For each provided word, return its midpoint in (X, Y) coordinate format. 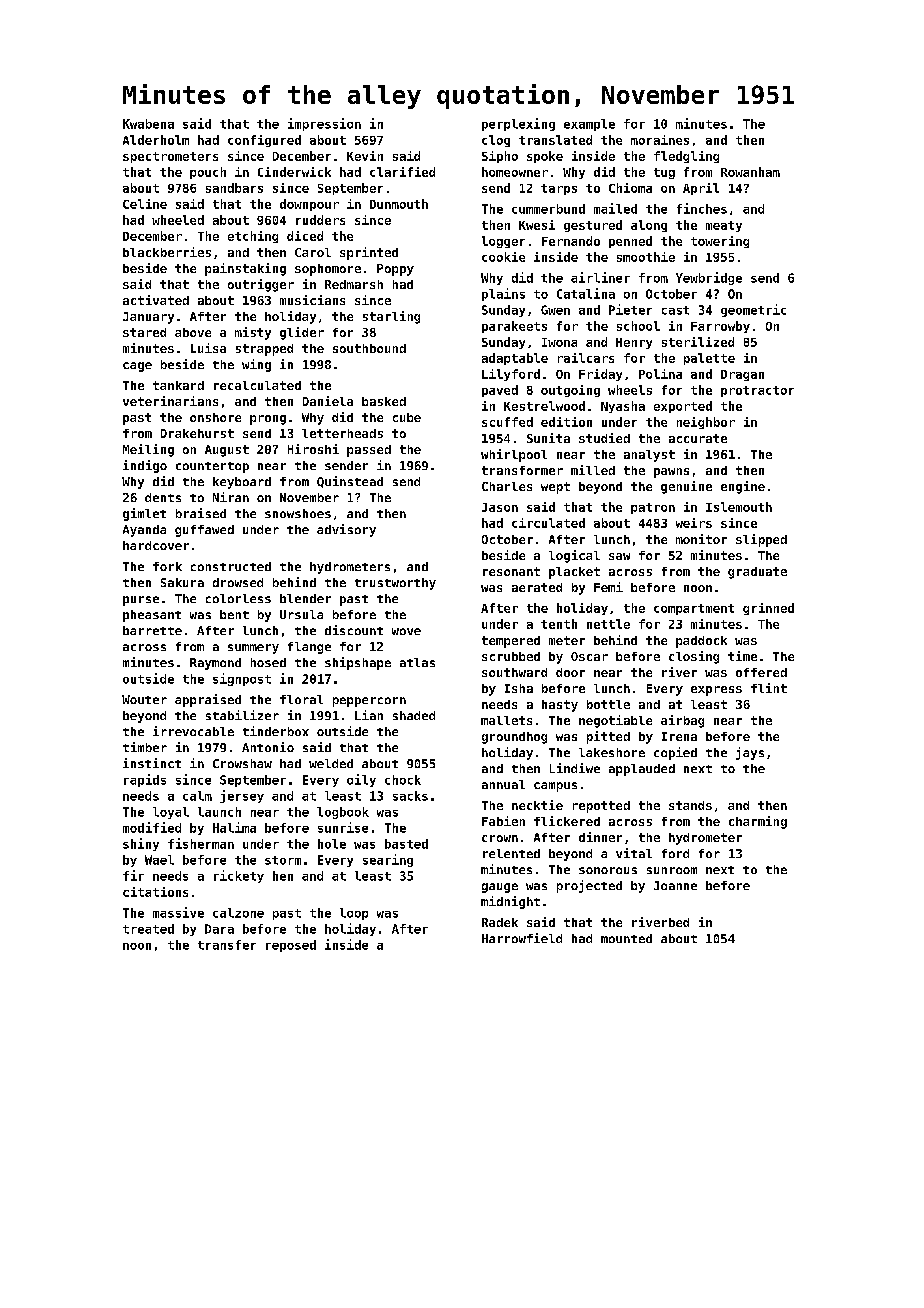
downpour (309, 205)
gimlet (144, 514)
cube (407, 417)
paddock (701, 642)
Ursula (301, 614)
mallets (506, 720)
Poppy (395, 270)
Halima (234, 827)
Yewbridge (709, 278)
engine (743, 487)
